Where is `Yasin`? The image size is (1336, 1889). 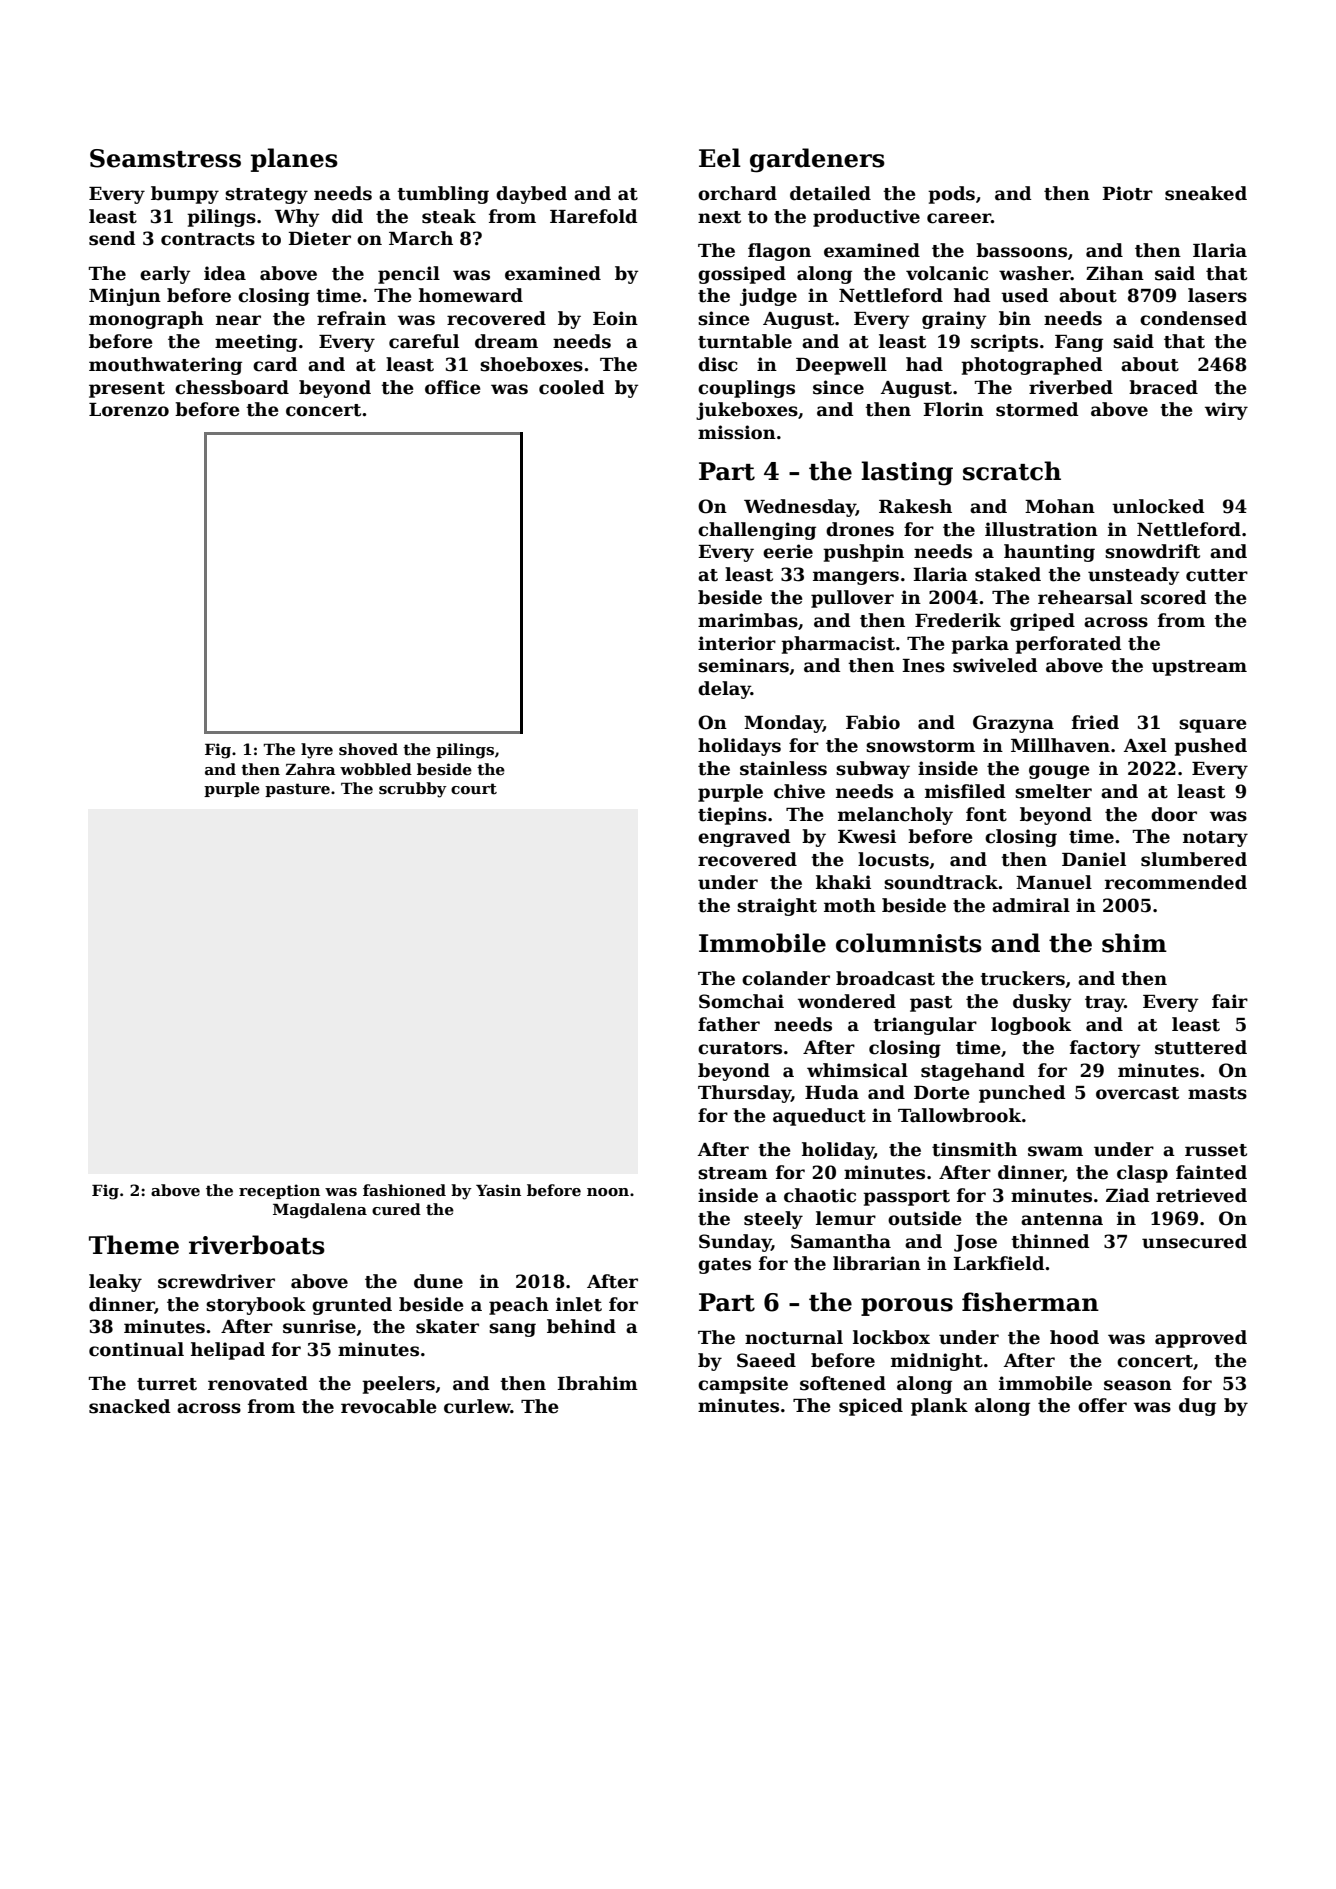 Yasin is located at coordinates (498, 1190).
